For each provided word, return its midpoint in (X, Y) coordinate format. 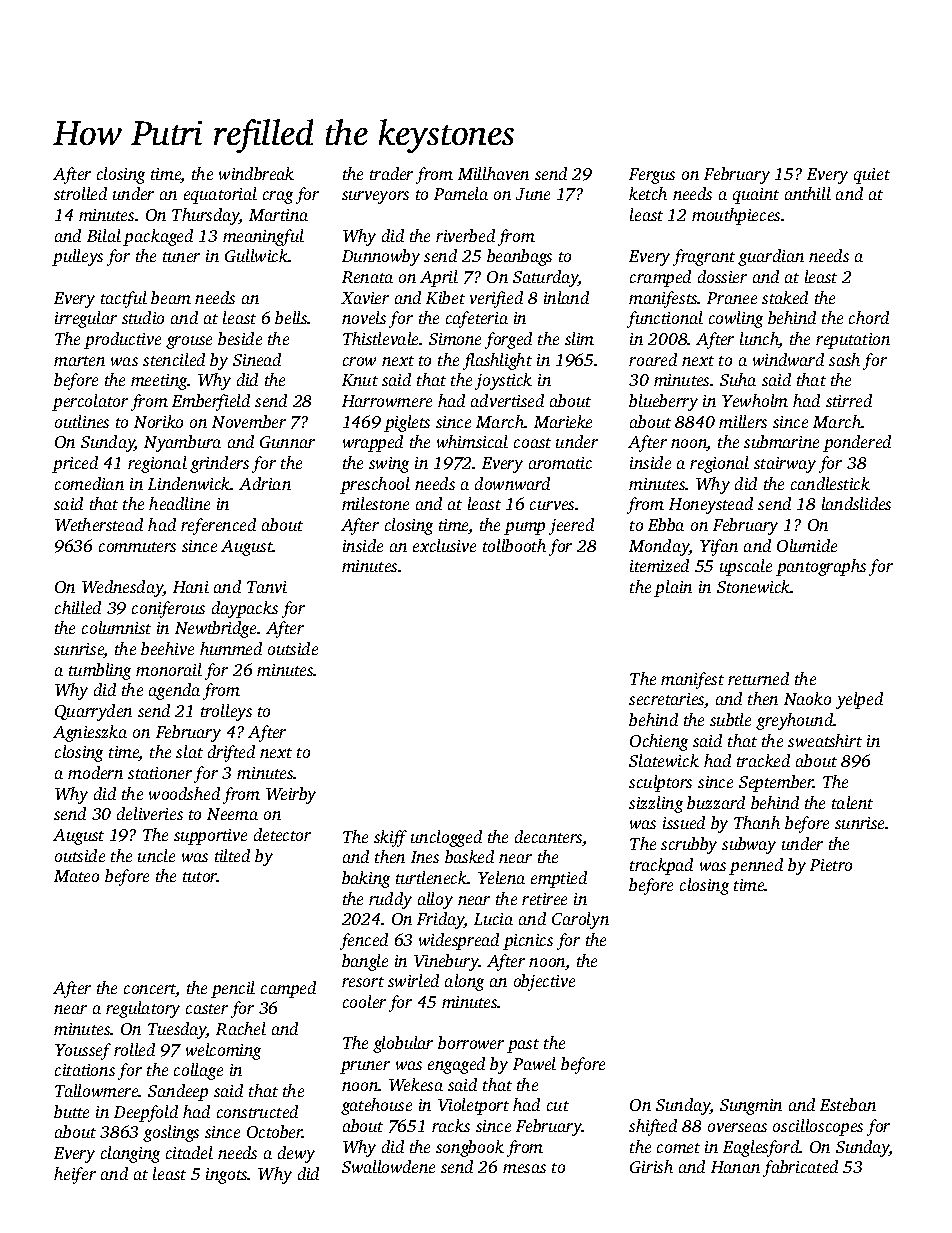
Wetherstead (99, 524)
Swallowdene (388, 1166)
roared (653, 359)
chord (869, 317)
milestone (375, 503)
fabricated (800, 1168)
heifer (75, 1175)
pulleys (77, 257)
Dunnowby (381, 257)
